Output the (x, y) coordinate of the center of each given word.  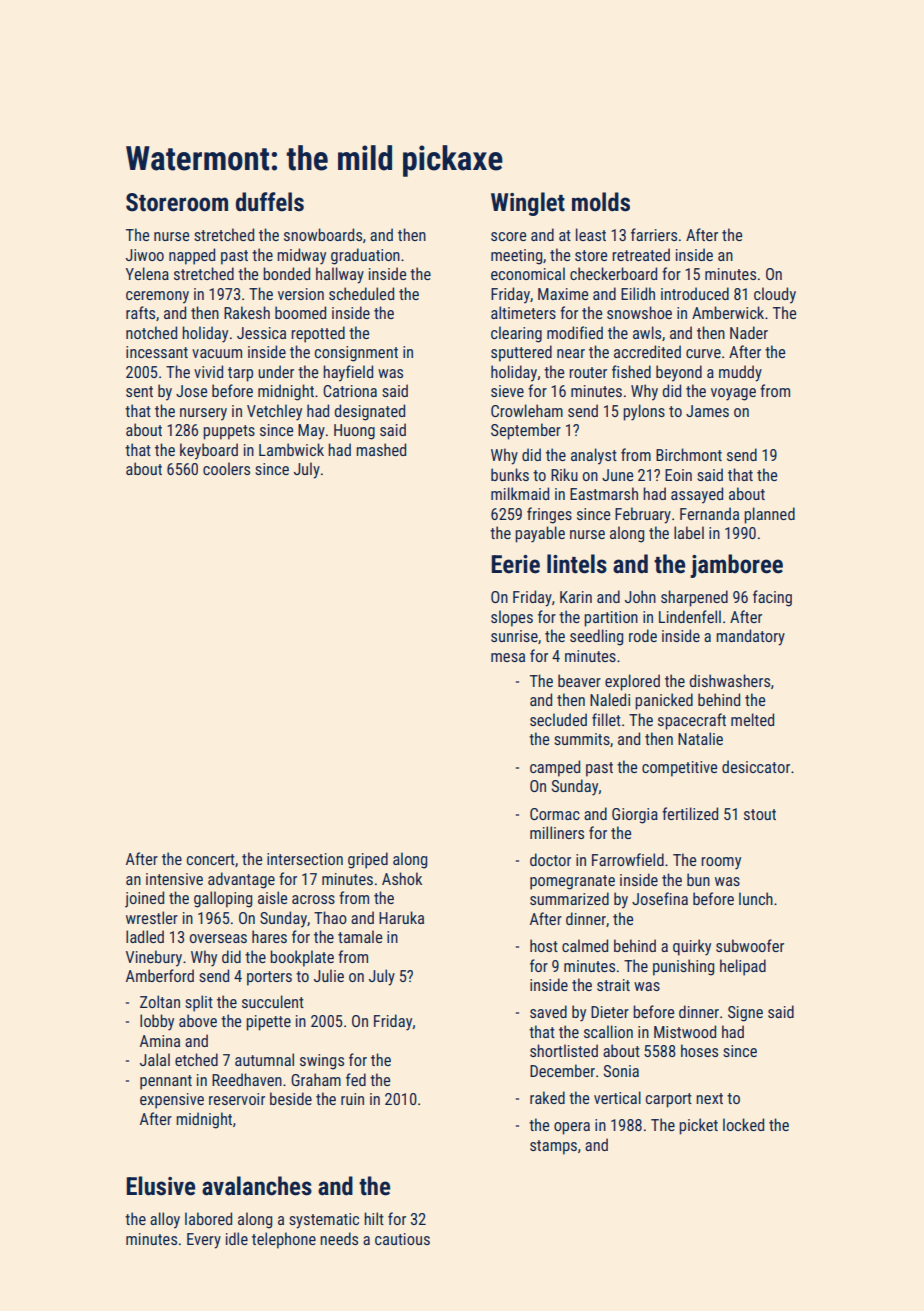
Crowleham (527, 410)
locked (743, 1124)
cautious (402, 1239)
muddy (740, 373)
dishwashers (730, 680)
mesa (508, 657)
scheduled (361, 293)
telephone (284, 1240)
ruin (352, 1099)
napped (192, 256)
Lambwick (291, 449)
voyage (733, 394)
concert (211, 859)
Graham (316, 1079)
